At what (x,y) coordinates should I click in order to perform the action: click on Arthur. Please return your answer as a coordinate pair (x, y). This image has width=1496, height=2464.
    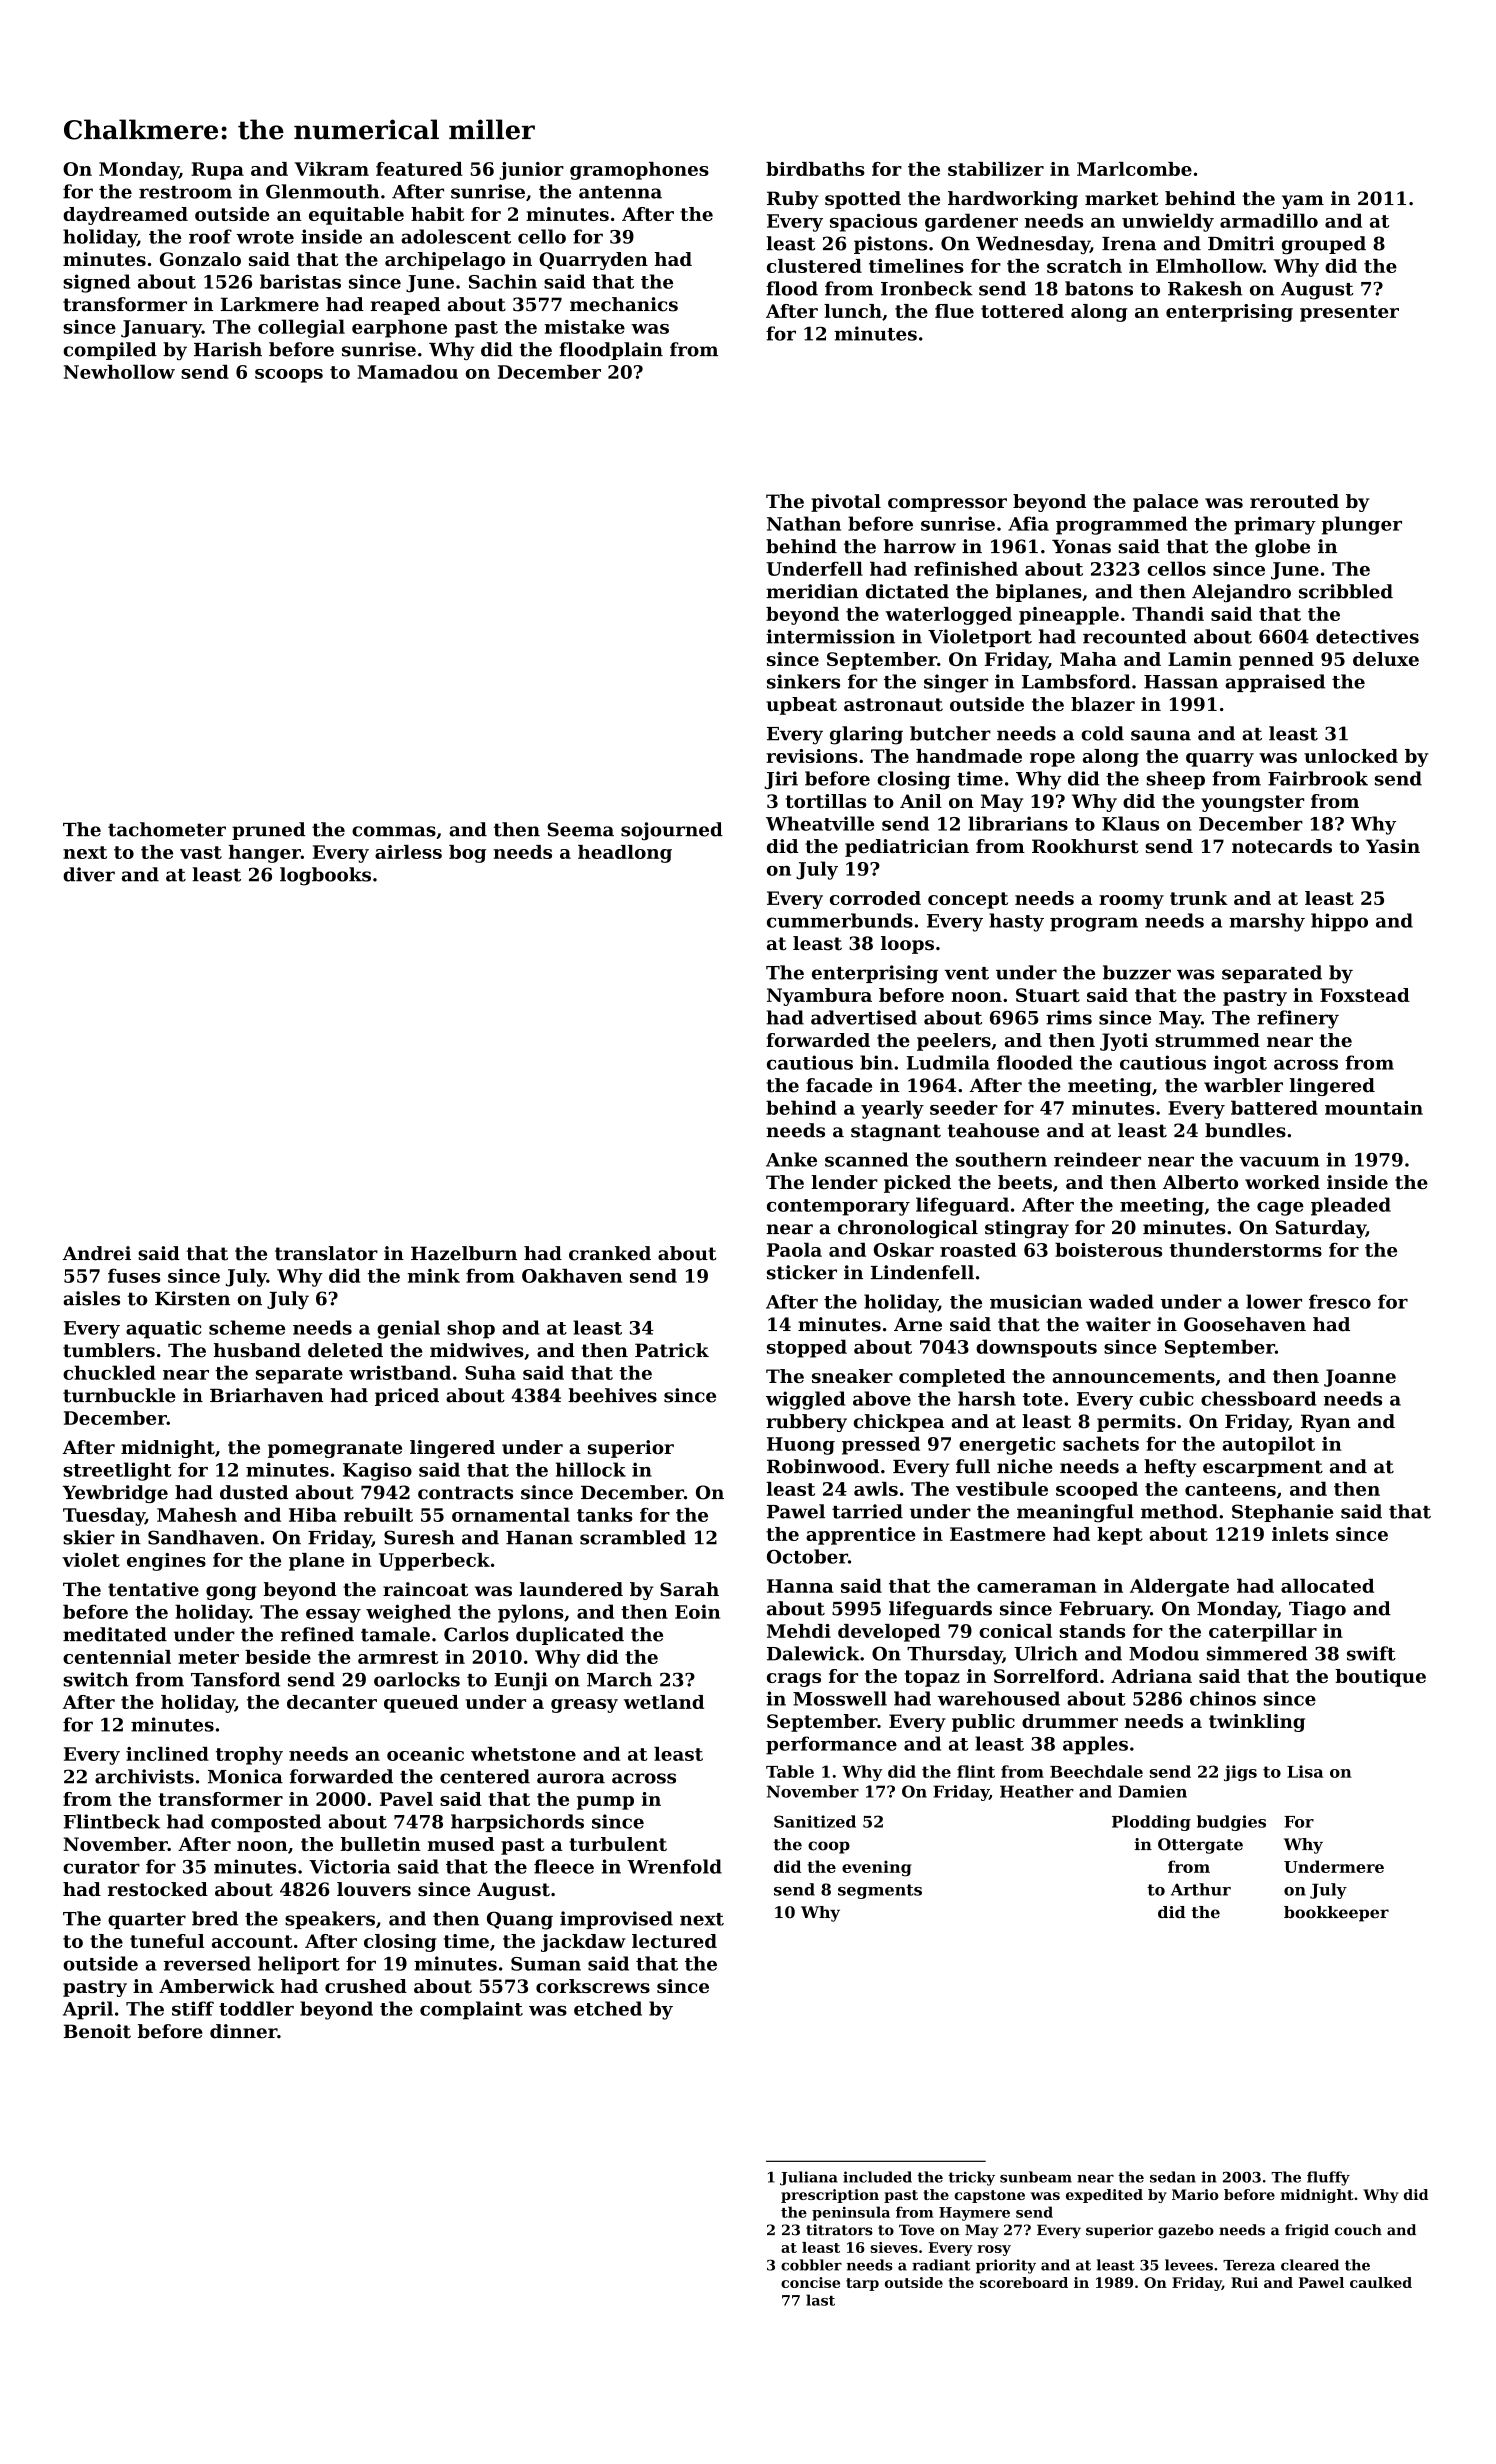
    Looking at the image, I should click on (1201, 1889).
